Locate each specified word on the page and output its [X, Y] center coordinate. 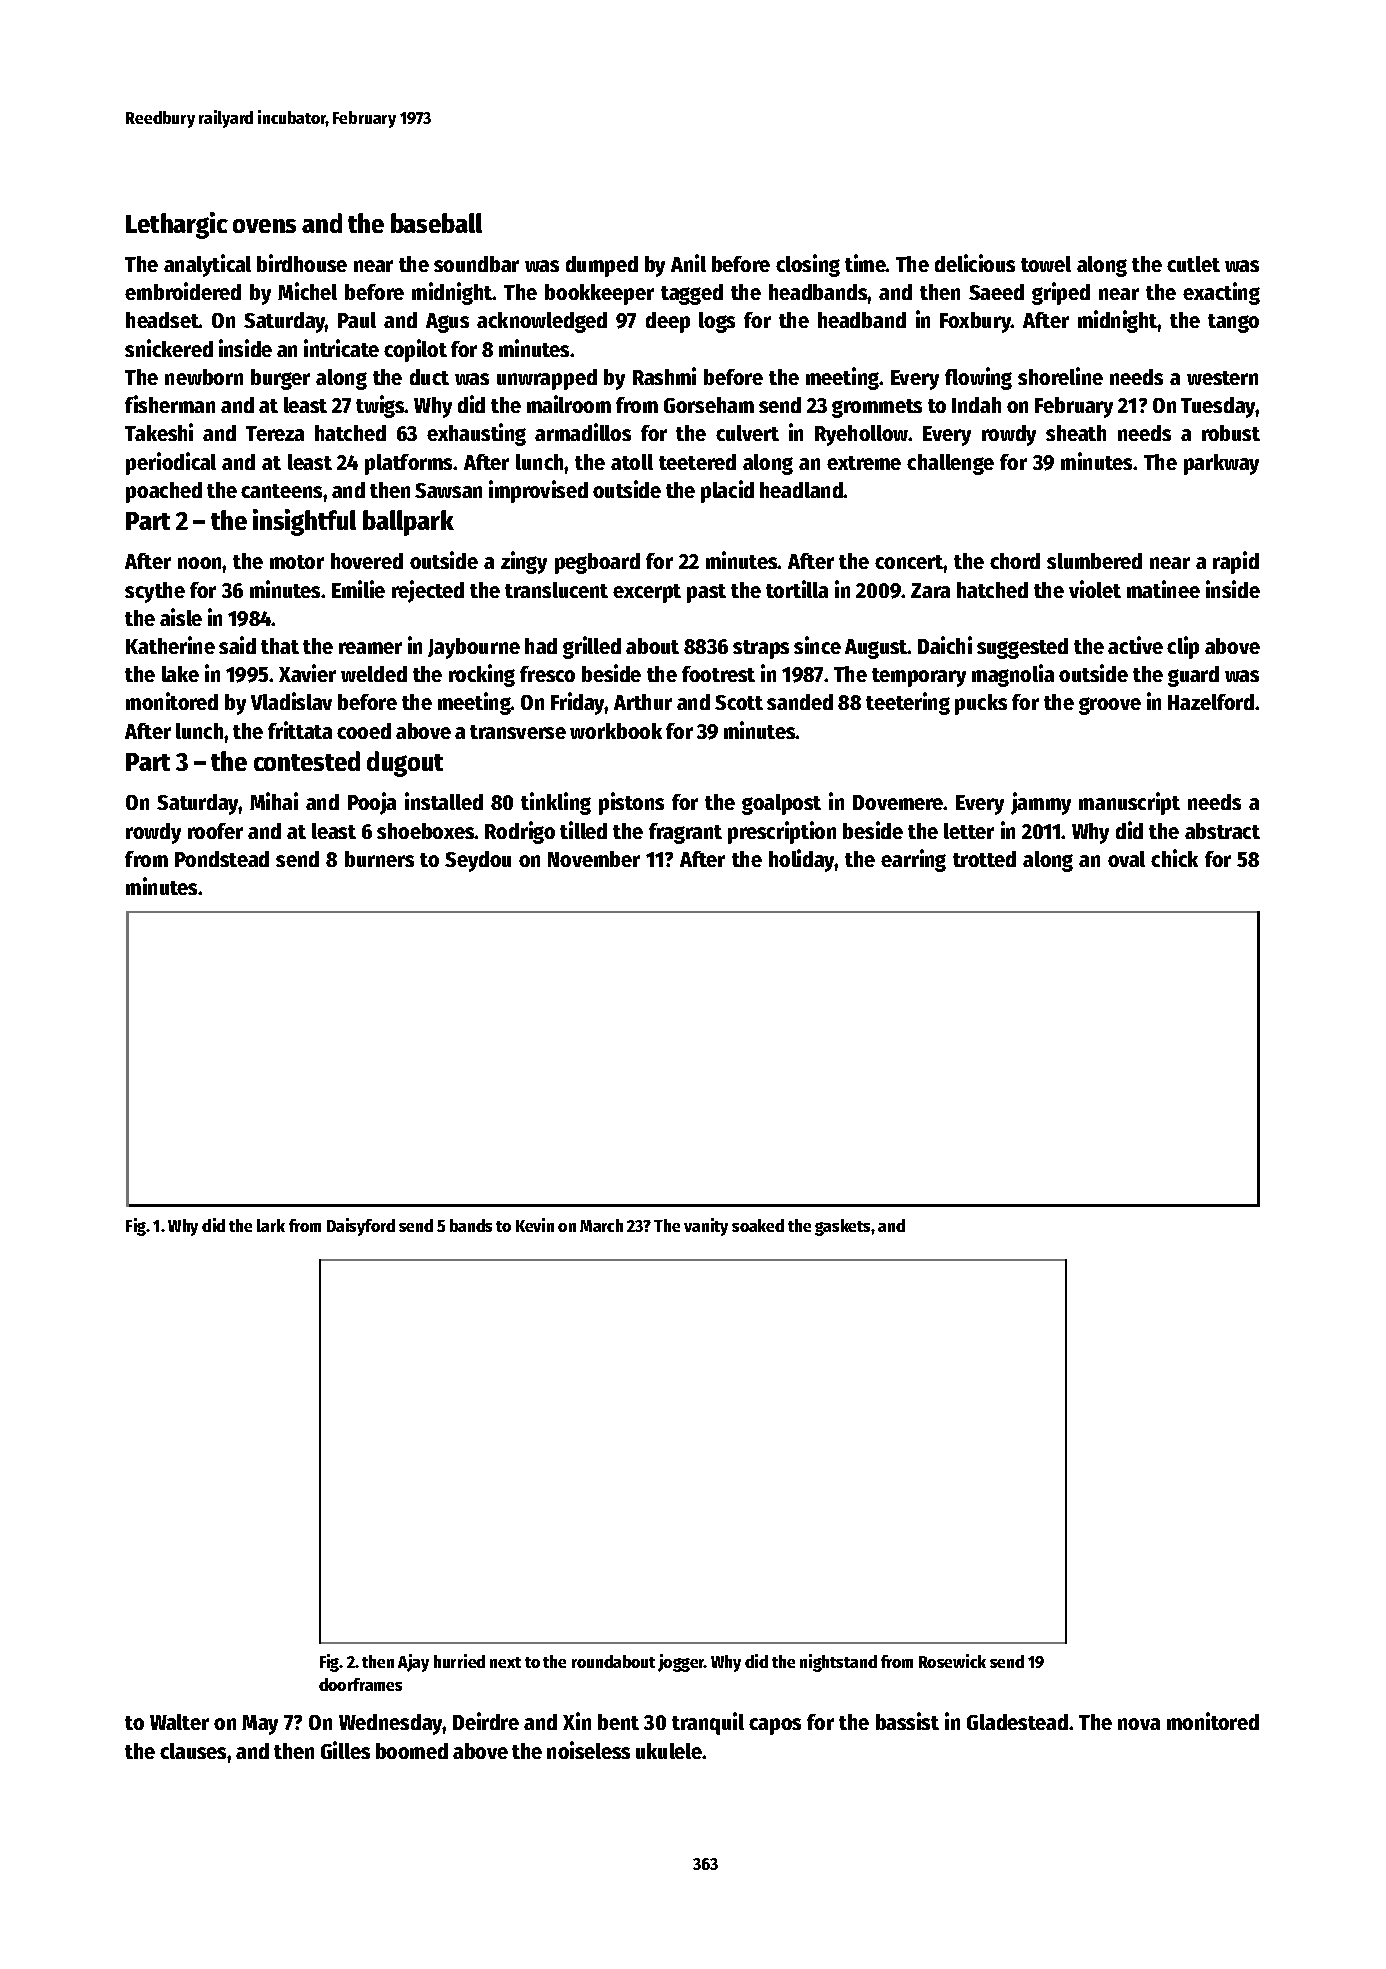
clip [1183, 647]
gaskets [842, 1227]
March [601, 1225]
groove [1110, 706]
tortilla [797, 589]
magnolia [1013, 675]
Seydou [478, 861]
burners [379, 859]
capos [775, 1726]
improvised [538, 491]
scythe [155, 592]
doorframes [360, 1684]
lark [271, 1225]
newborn [204, 377]
